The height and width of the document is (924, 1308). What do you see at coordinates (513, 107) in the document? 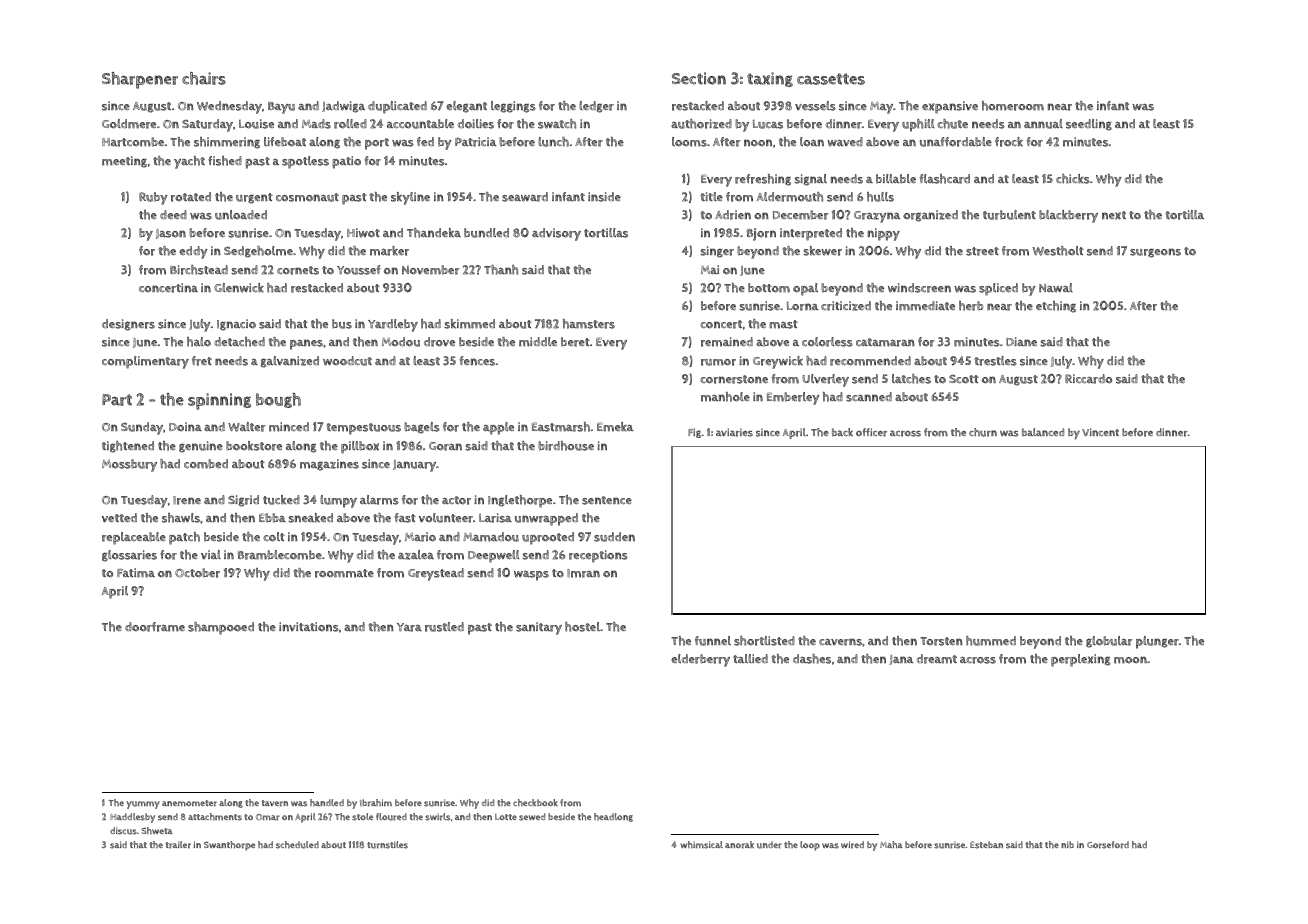
I see `leggings` at bounding box center [513, 107].
